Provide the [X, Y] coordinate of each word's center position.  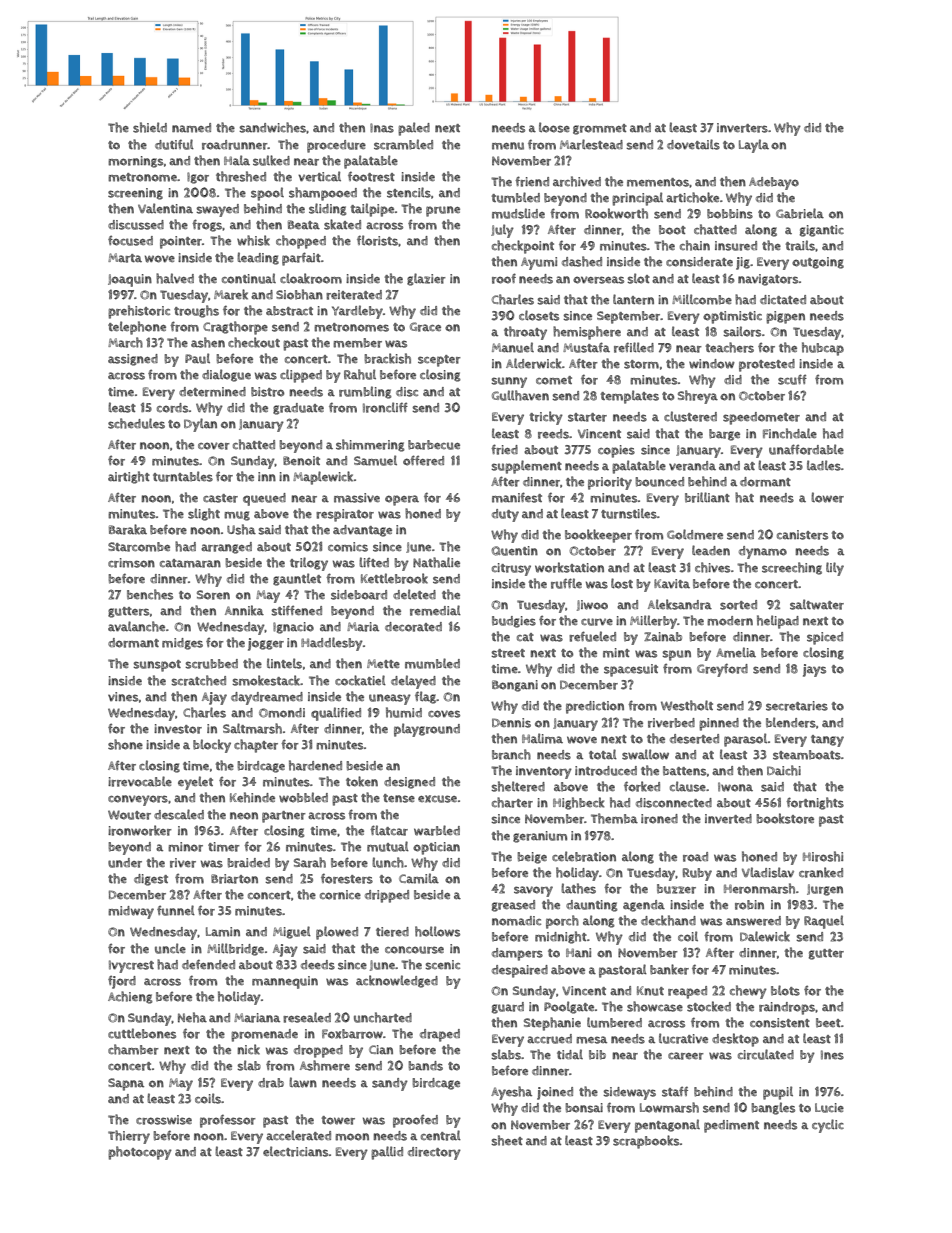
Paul [197, 358]
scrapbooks [646, 1142]
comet [554, 380]
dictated [783, 299]
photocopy [140, 1153]
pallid [387, 1153]
